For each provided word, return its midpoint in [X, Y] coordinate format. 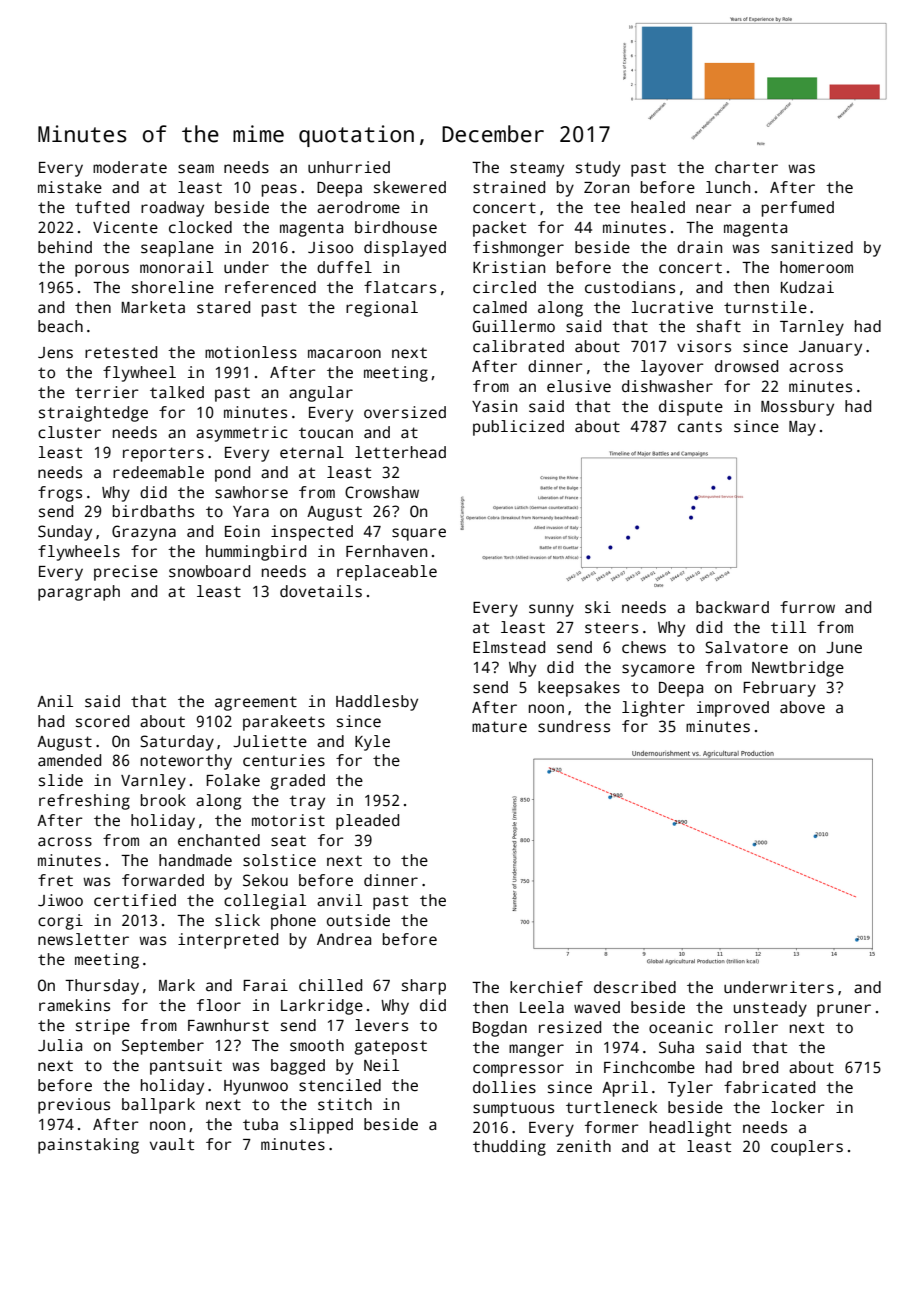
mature [499, 726]
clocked [200, 227]
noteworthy [186, 762]
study [598, 169]
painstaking [88, 1146]
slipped [321, 1126]
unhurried [349, 167]
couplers [807, 1148]
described [635, 987]
